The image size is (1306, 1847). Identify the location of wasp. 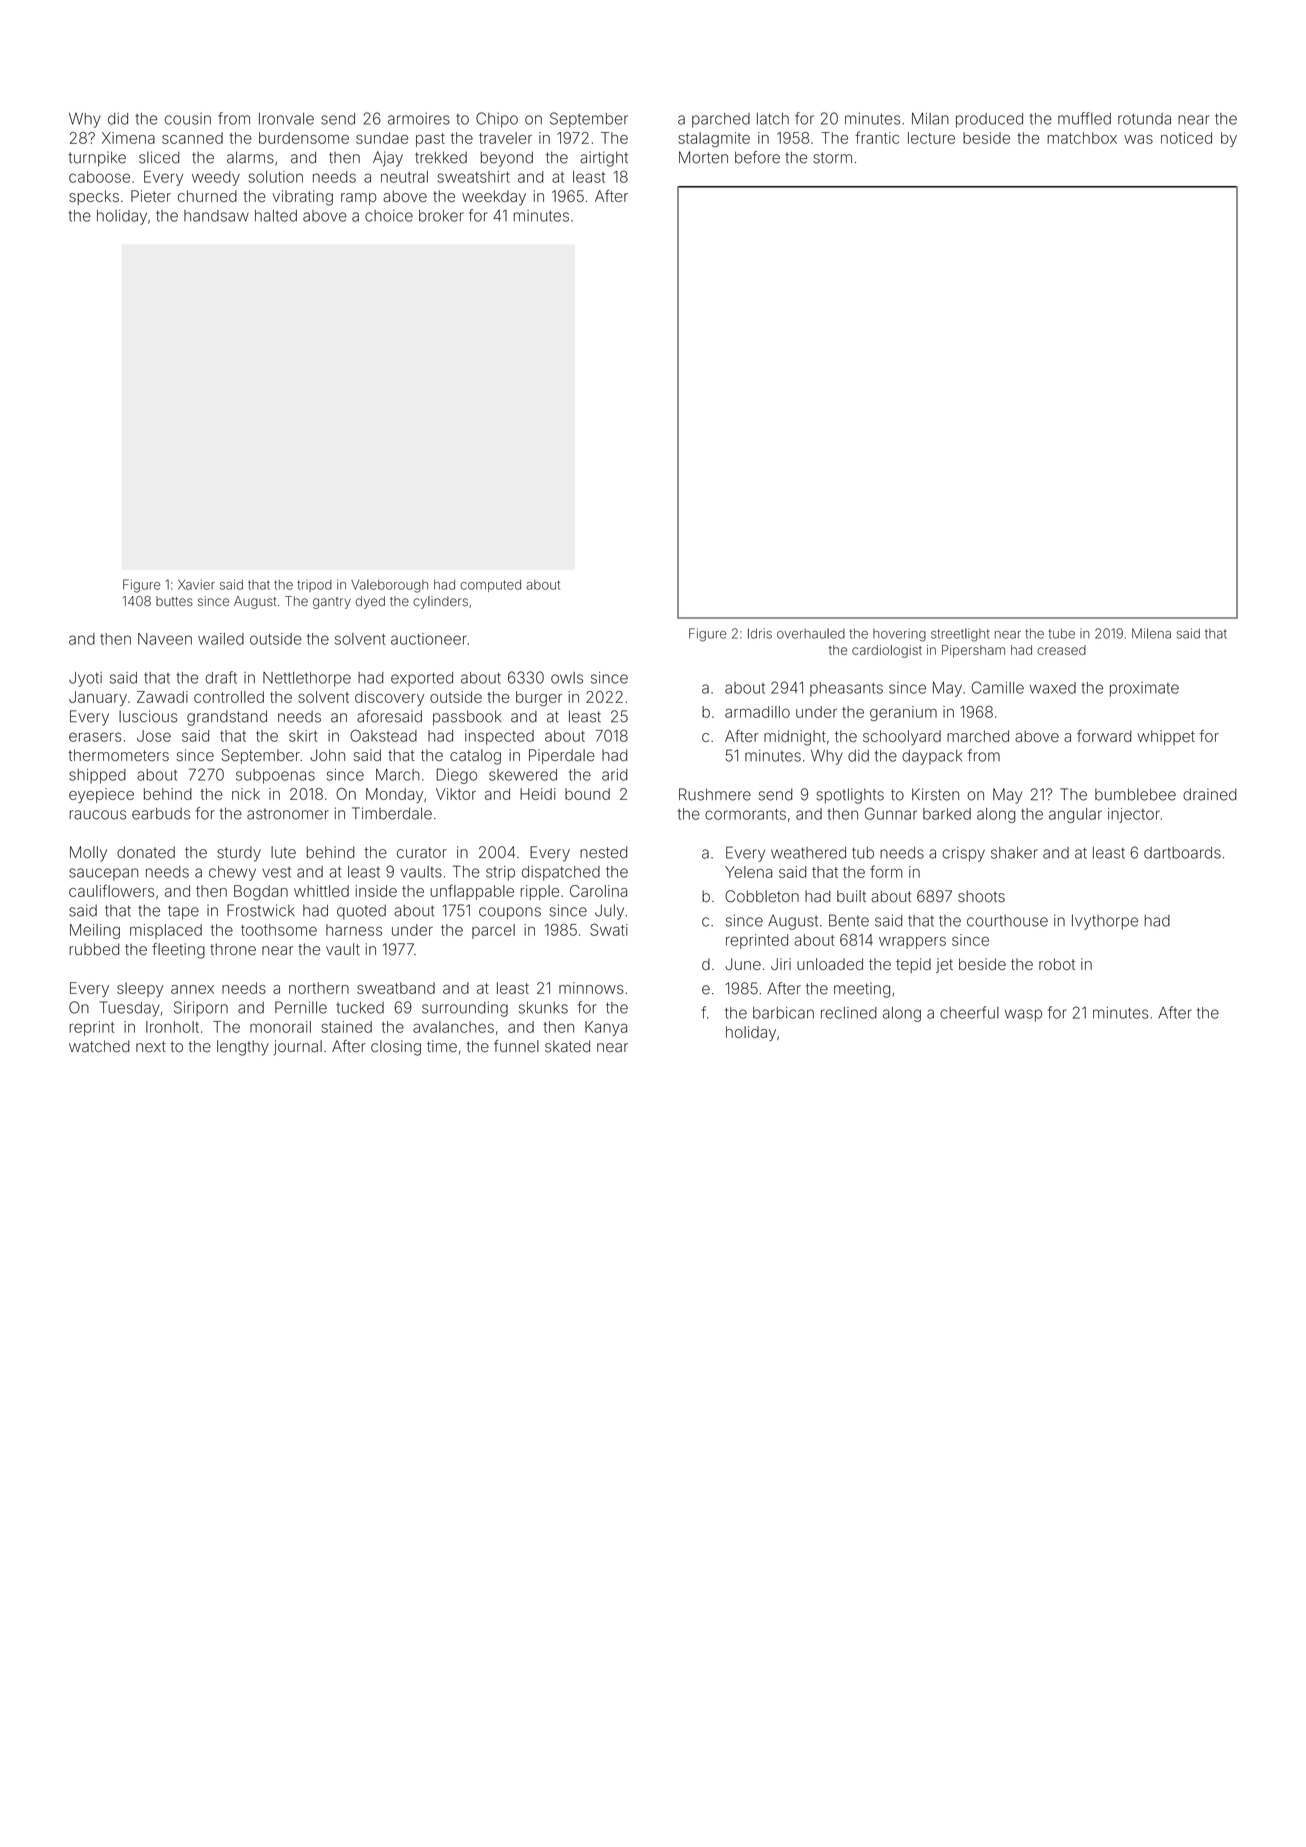
(1023, 1015).
